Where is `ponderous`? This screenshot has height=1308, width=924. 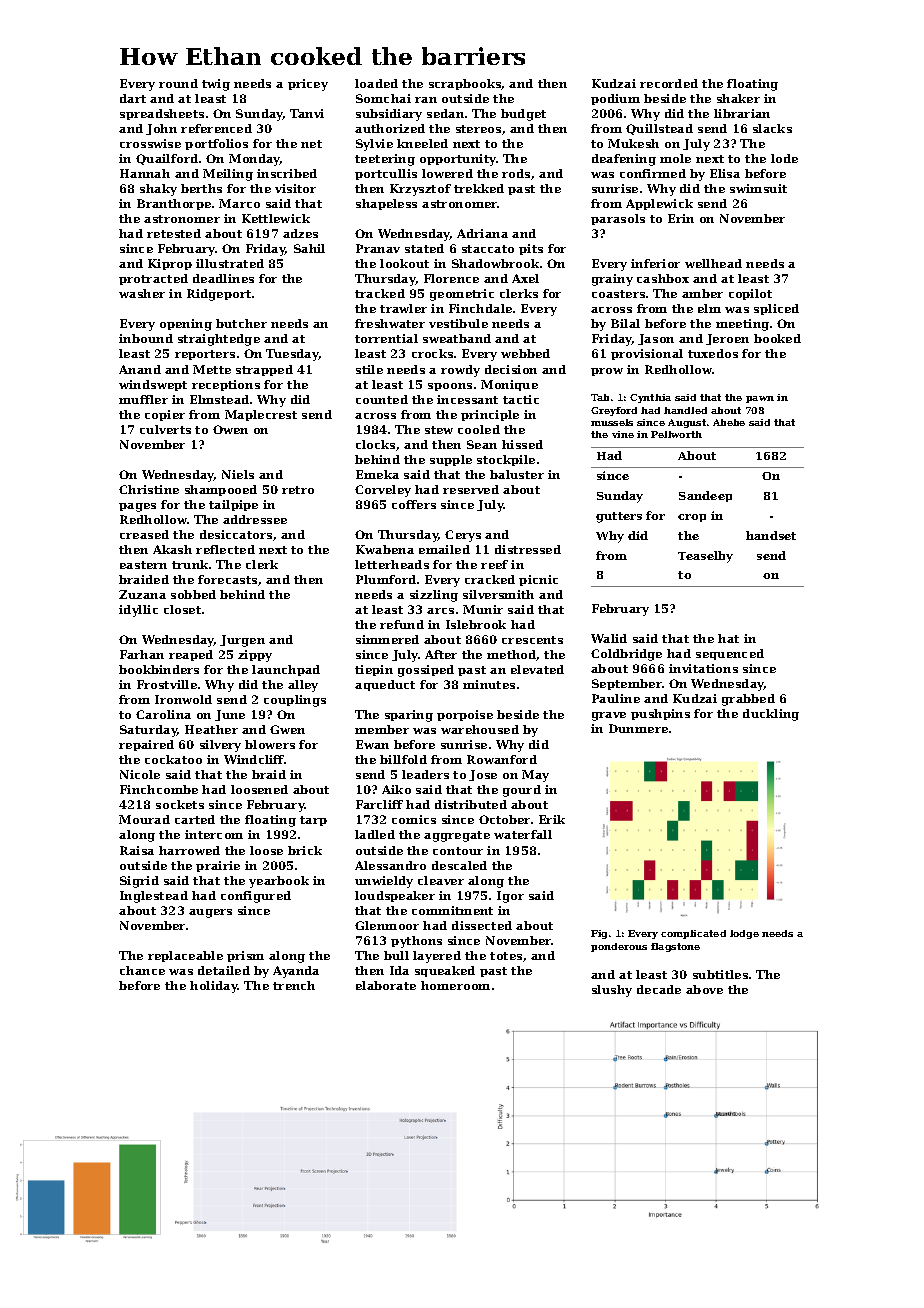
ponderous is located at coordinates (619, 947).
